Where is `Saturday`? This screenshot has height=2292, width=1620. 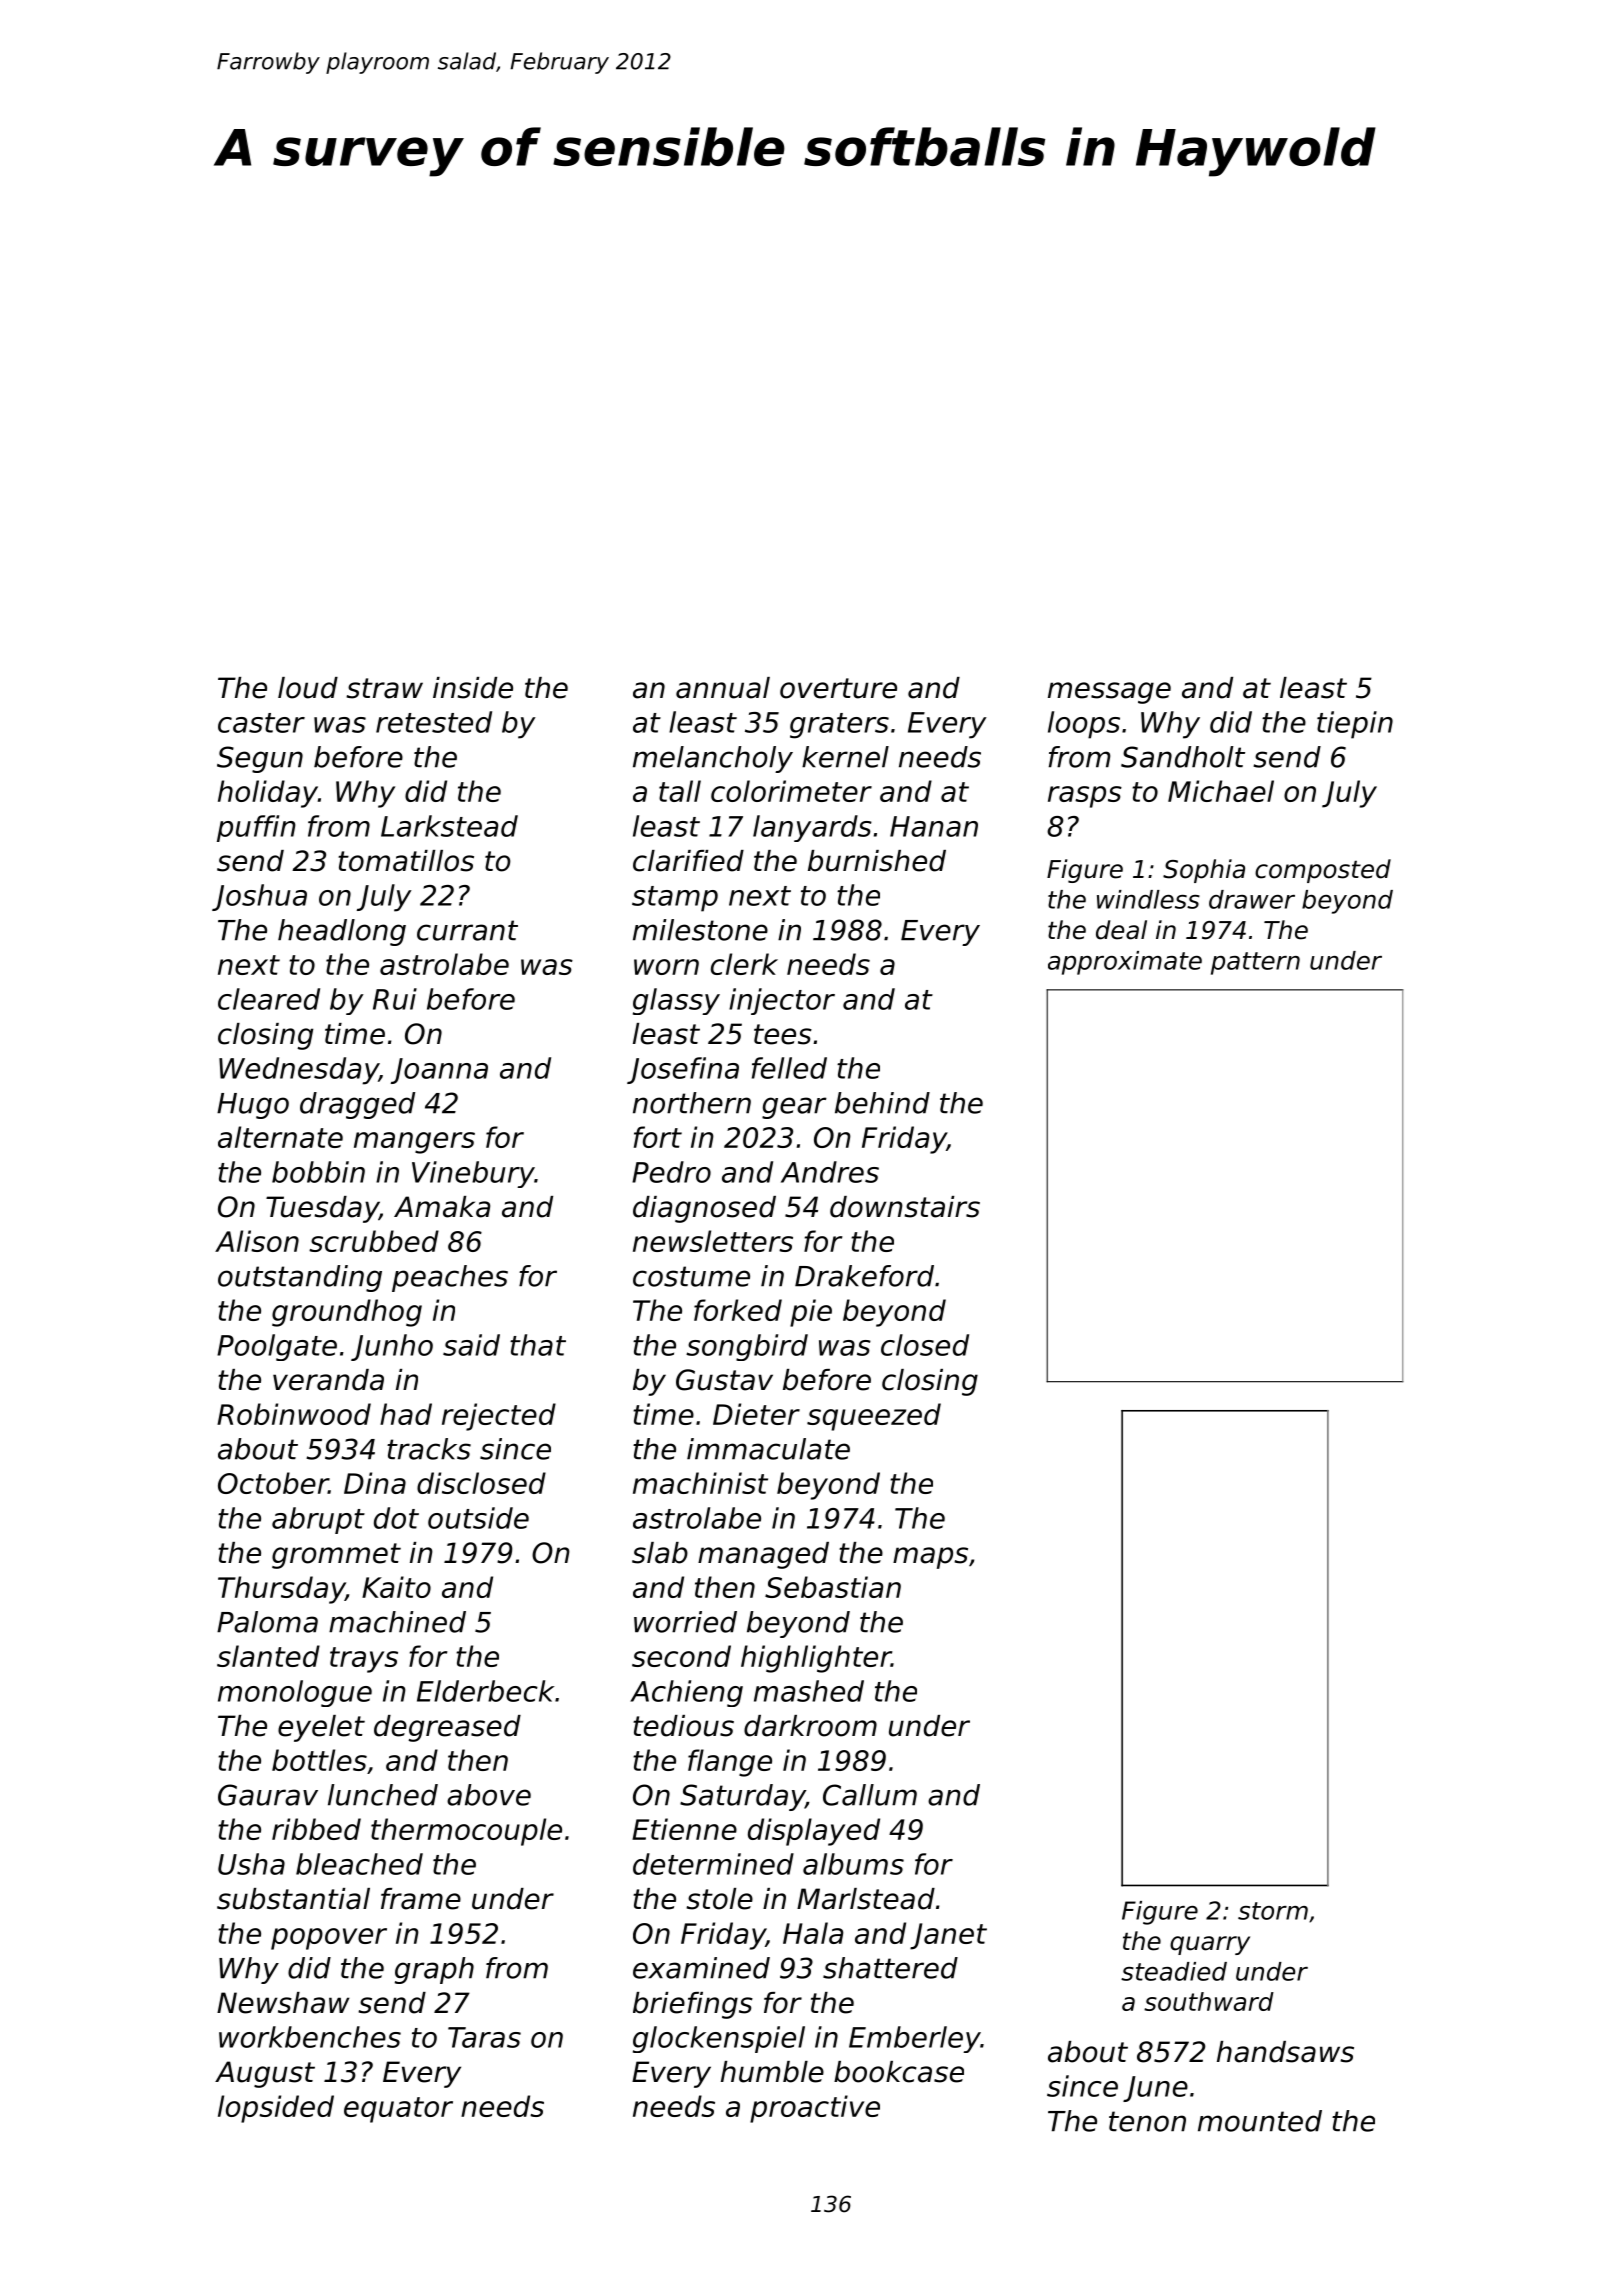 Saturday is located at coordinates (742, 1797).
